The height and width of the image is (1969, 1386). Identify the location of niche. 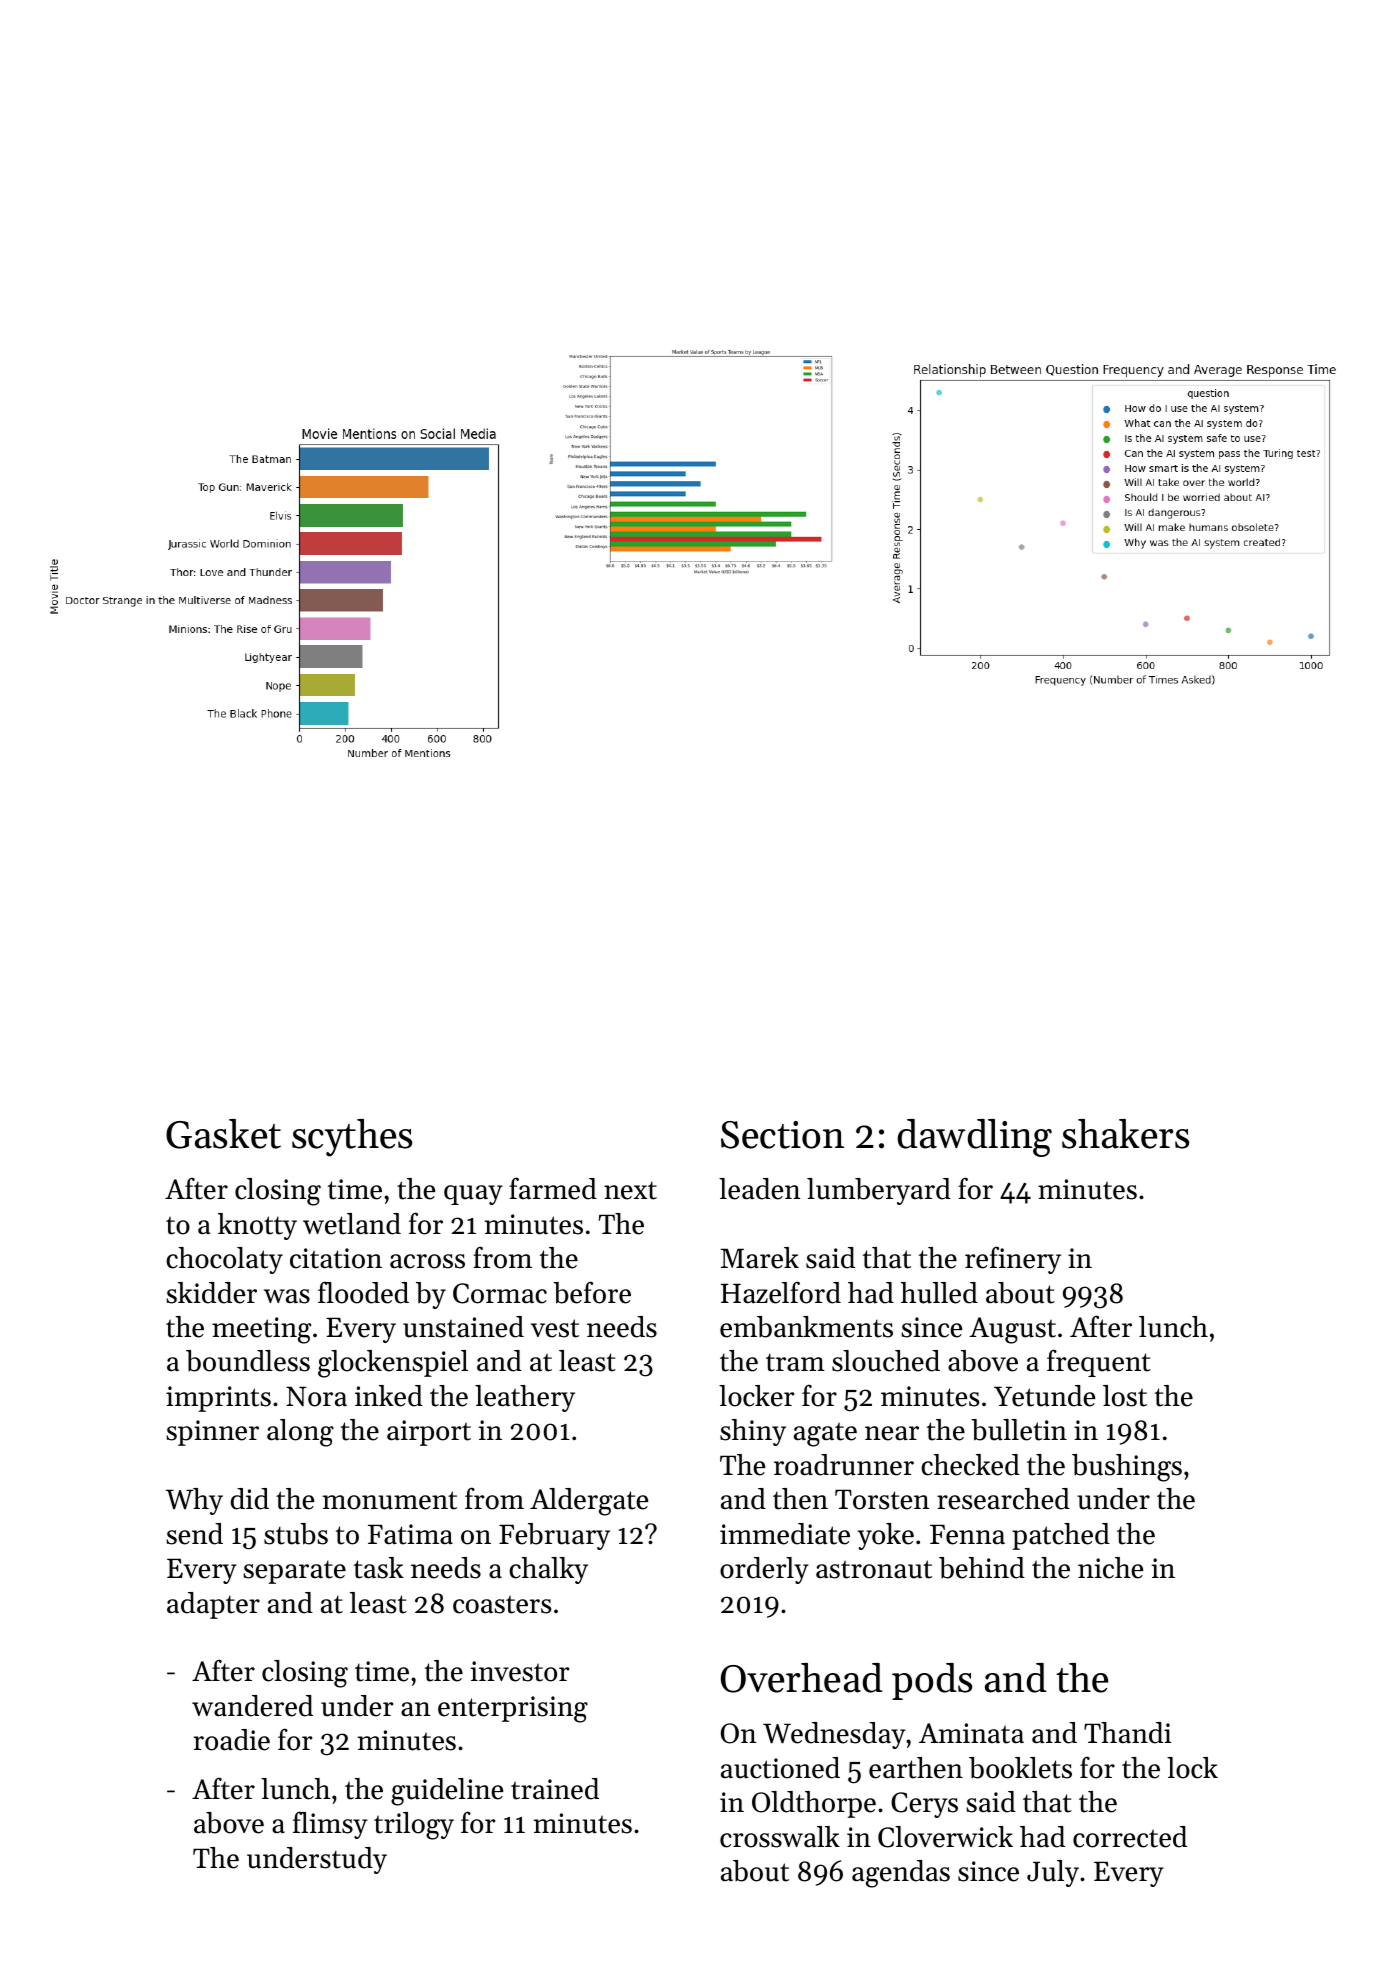
(1110, 1568).
